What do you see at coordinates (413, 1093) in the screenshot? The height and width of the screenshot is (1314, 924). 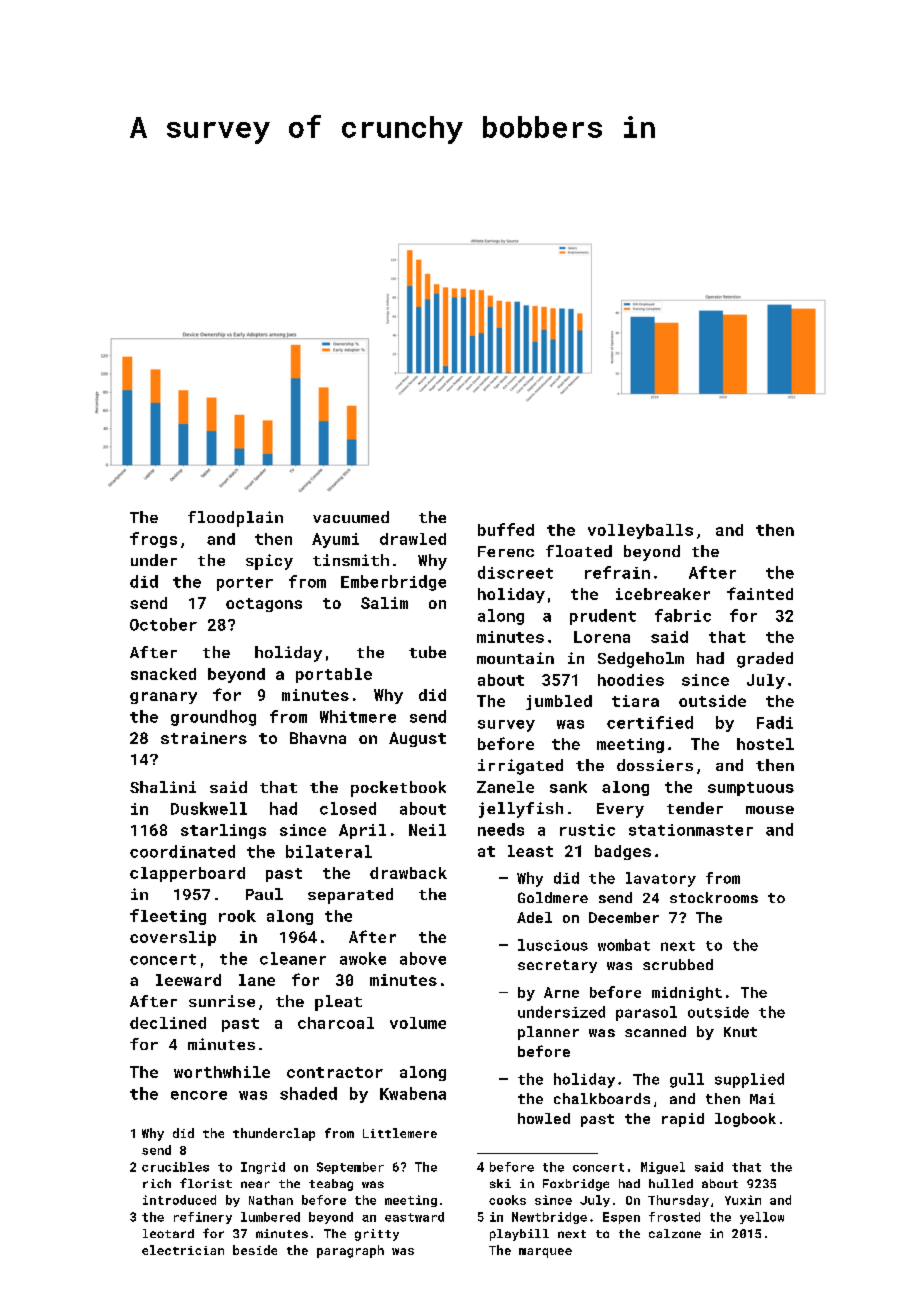 I see `Kwabena` at bounding box center [413, 1093].
